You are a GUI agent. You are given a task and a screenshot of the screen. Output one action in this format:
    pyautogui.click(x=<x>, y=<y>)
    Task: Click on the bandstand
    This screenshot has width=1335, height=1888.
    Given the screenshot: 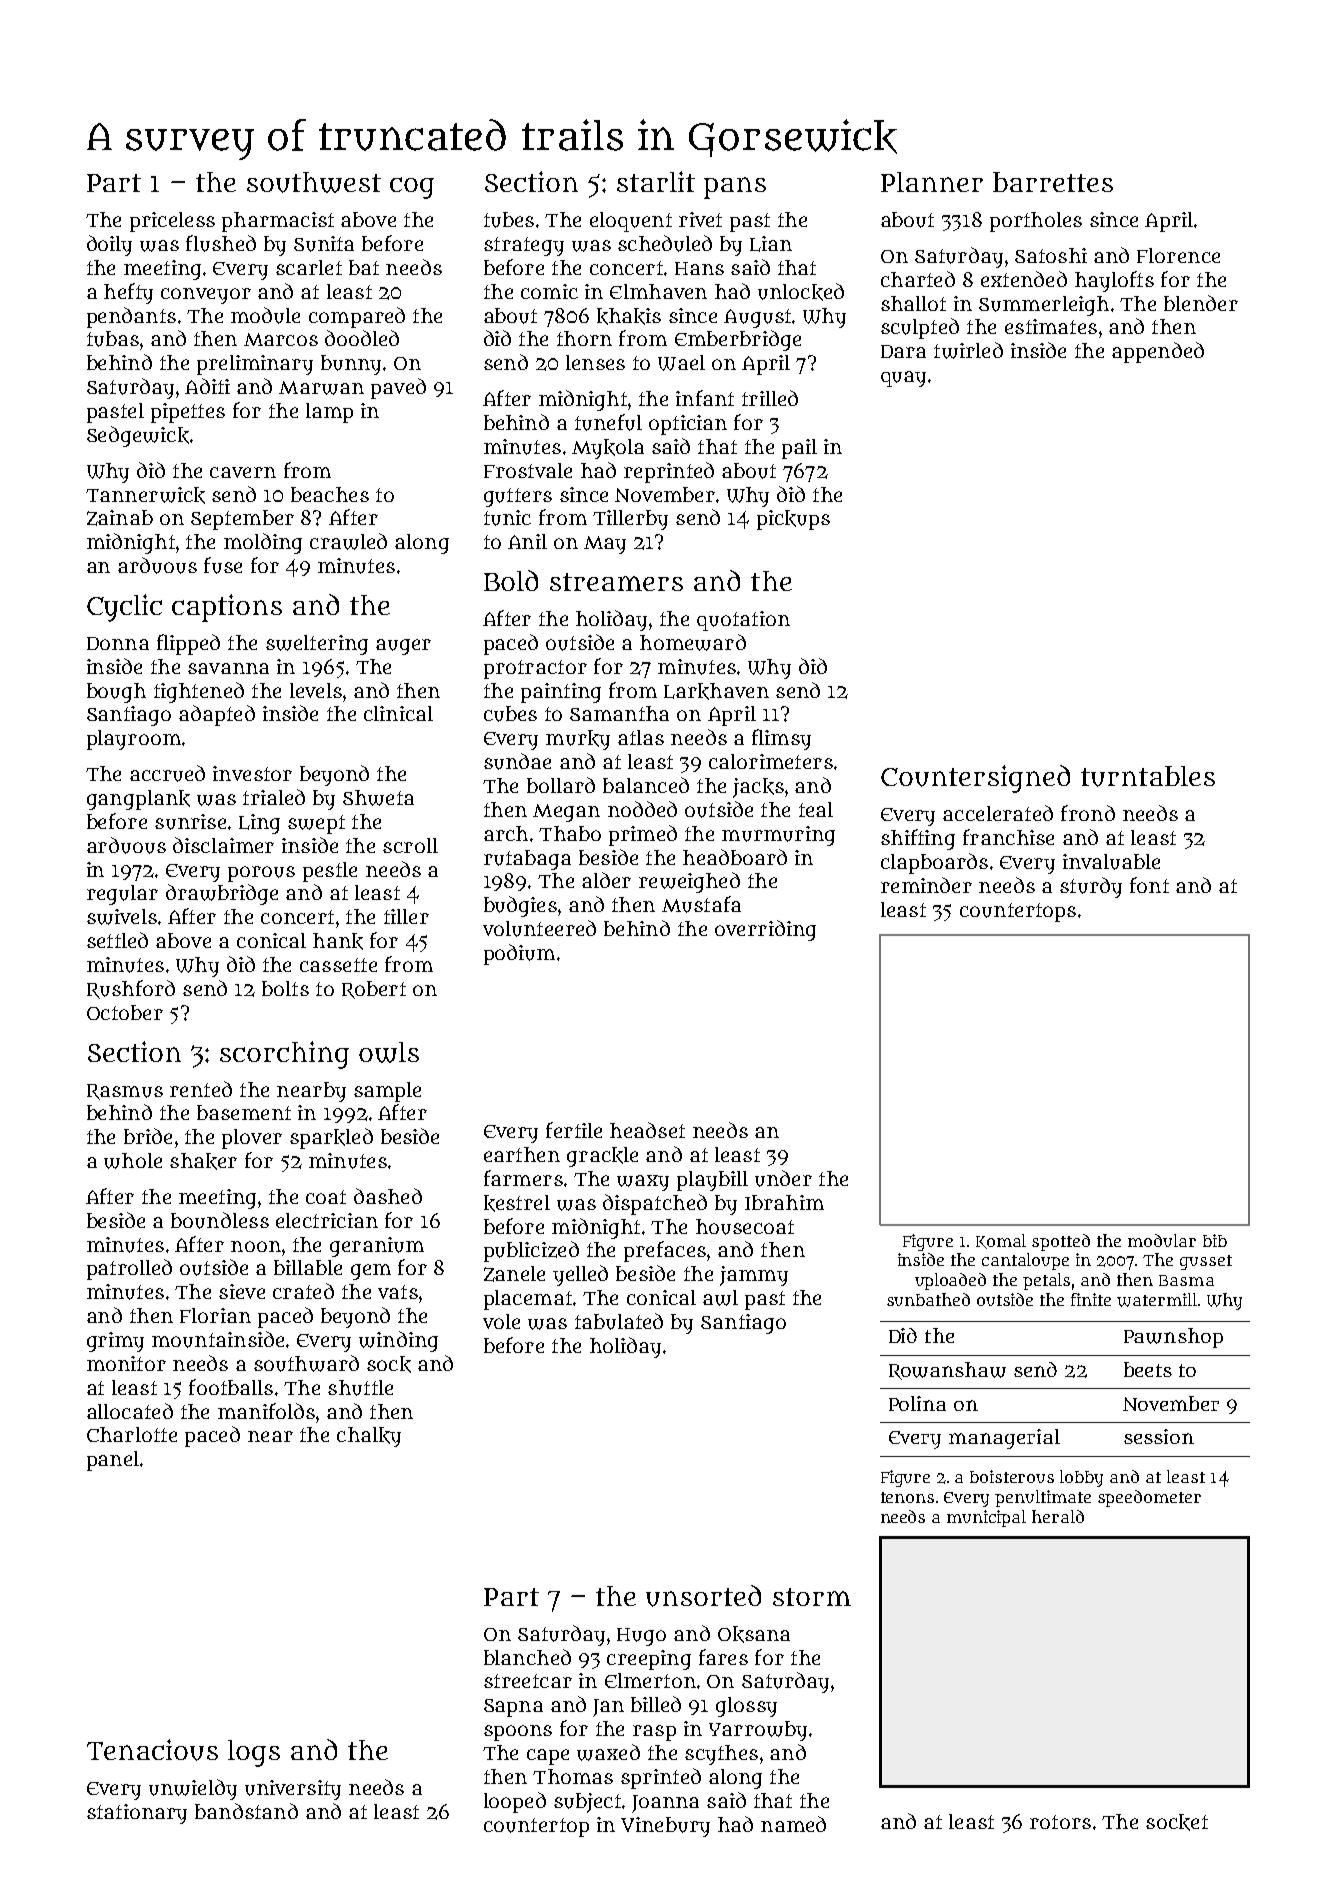 What is the action you would take?
    pyautogui.click(x=246, y=1811)
